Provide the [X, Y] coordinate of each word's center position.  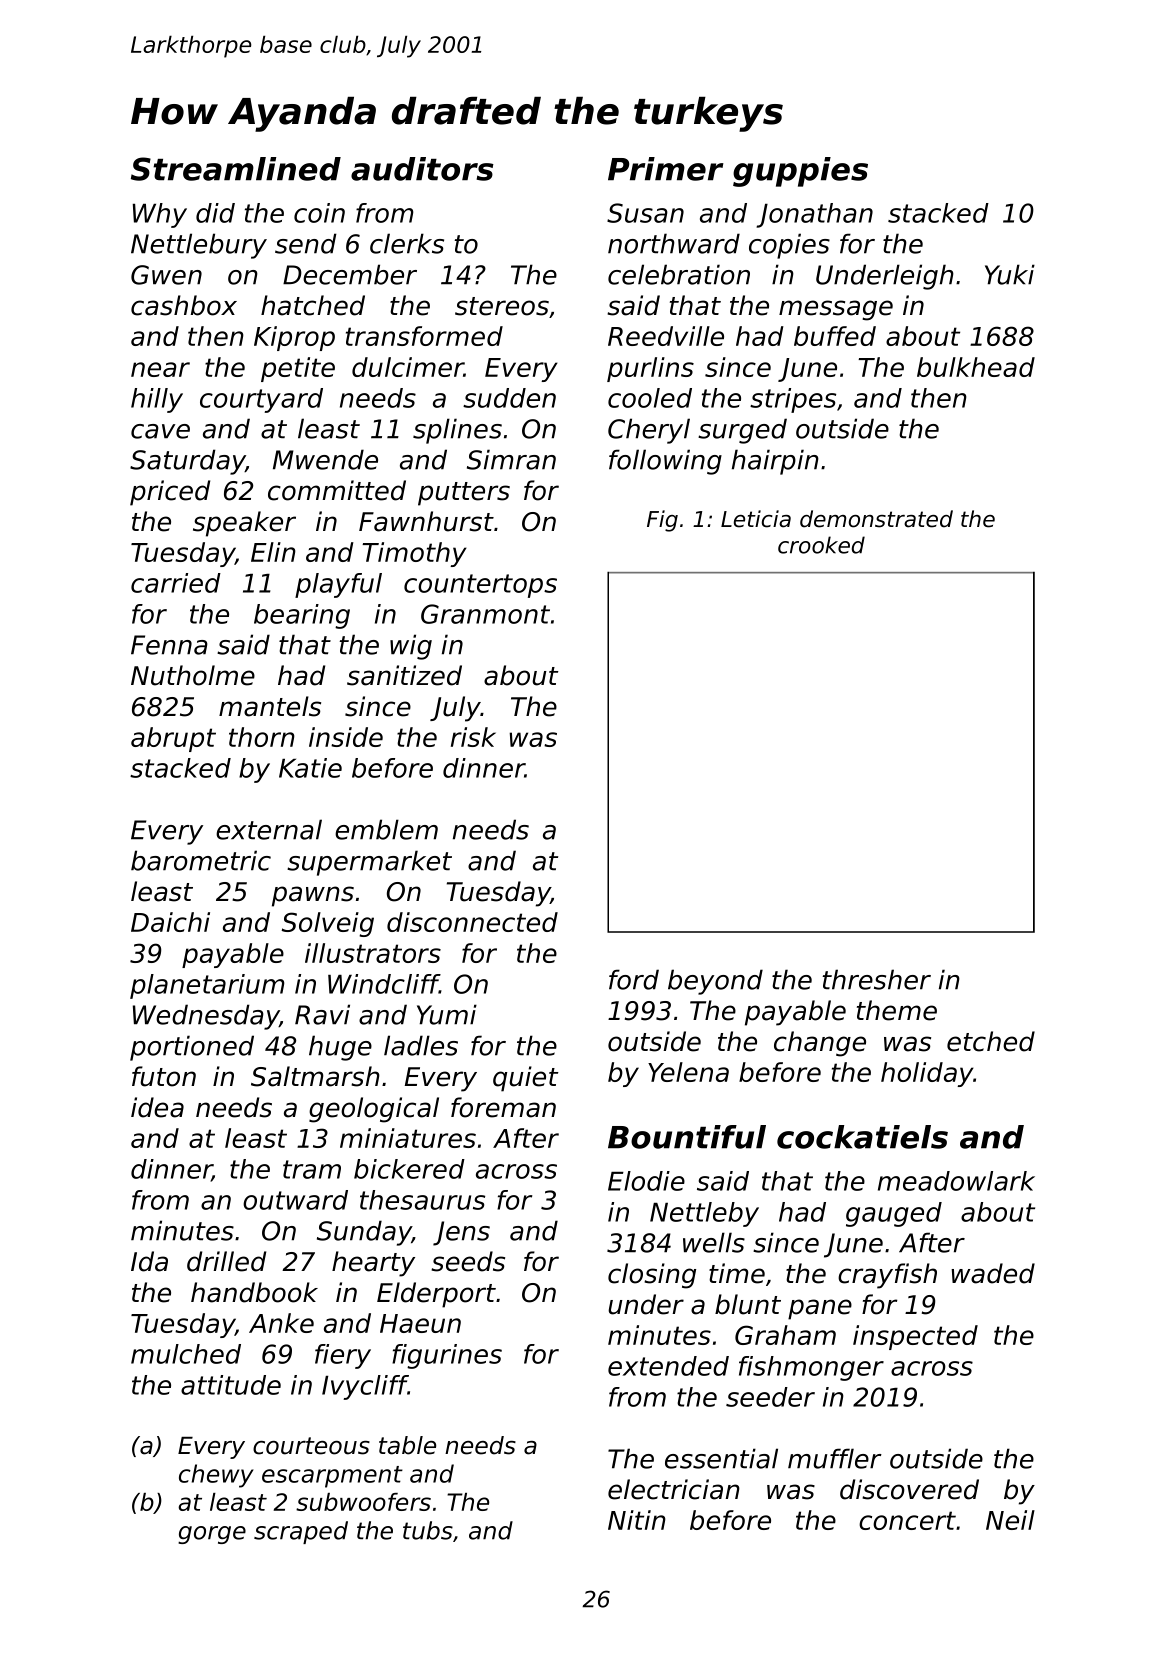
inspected [915, 1337]
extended [668, 1366]
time [737, 1273]
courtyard [261, 400]
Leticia [756, 519]
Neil [1010, 1520]
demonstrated [876, 519]
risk [473, 737]
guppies [800, 172]
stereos [502, 306]
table [407, 1445]
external [269, 829]
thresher [876, 979]
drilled [226, 1261]
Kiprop [294, 338]
